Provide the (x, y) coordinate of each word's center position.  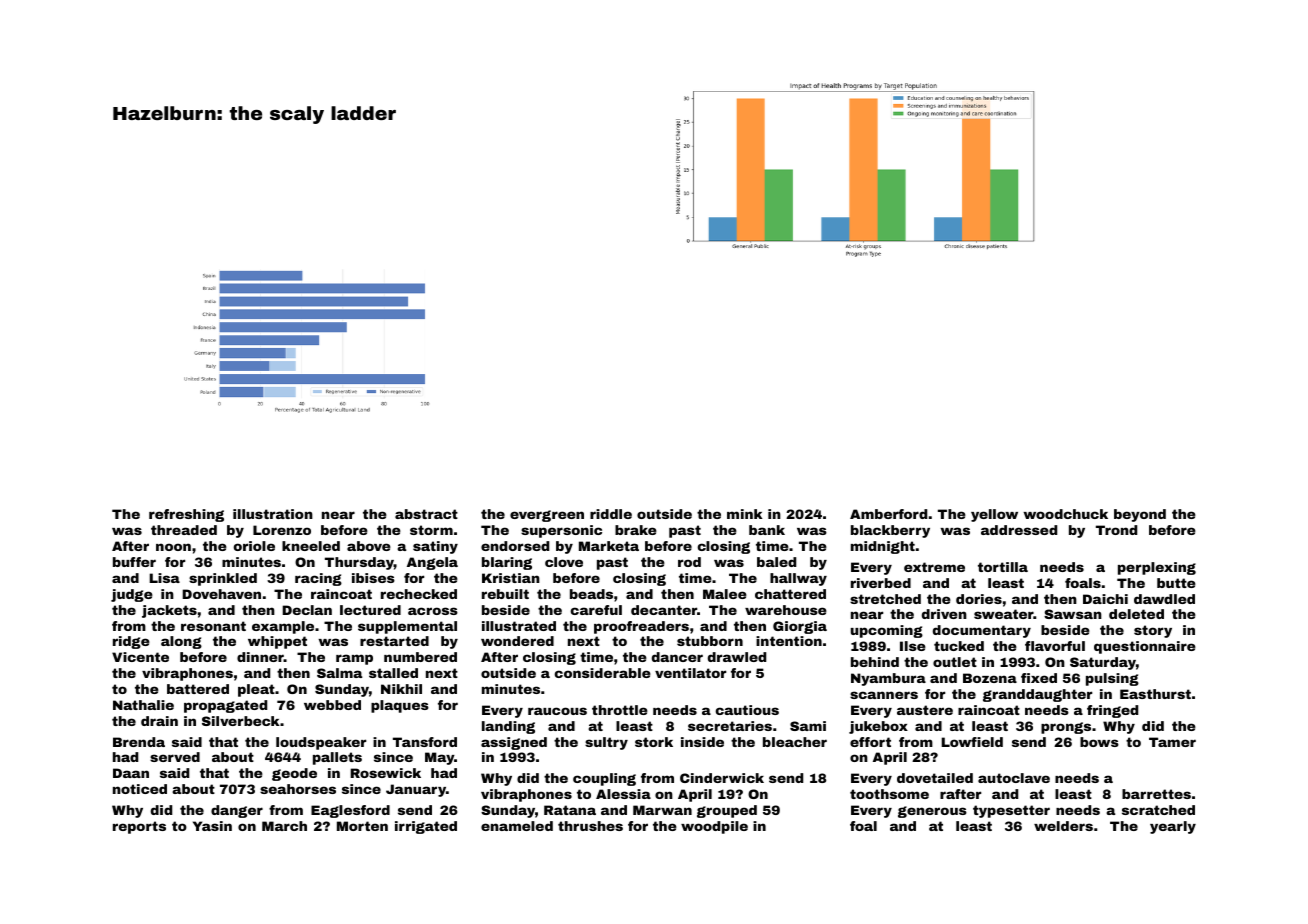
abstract (426, 514)
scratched (1158, 810)
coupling (604, 779)
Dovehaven (221, 594)
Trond (1116, 530)
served (175, 757)
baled (776, 562)
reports (139, 827)
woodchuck (1065, 514)
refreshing (186, 515)
